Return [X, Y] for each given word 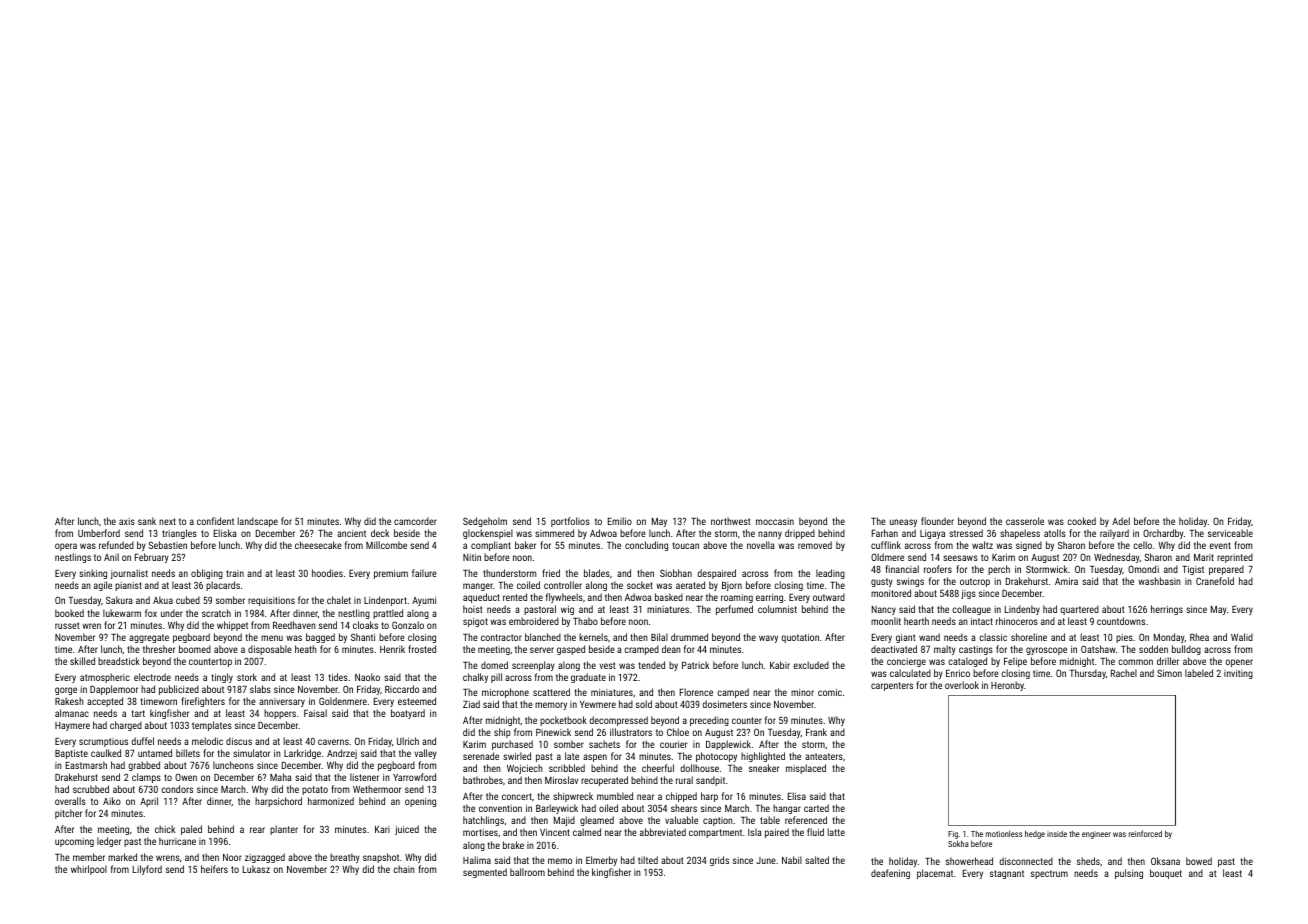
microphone [505, 693]
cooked [1081, 521]
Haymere [72, 726]
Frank [816, 732]
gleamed [597, 821]
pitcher [68, 814]
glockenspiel [488, 534]
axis [127, 521]
